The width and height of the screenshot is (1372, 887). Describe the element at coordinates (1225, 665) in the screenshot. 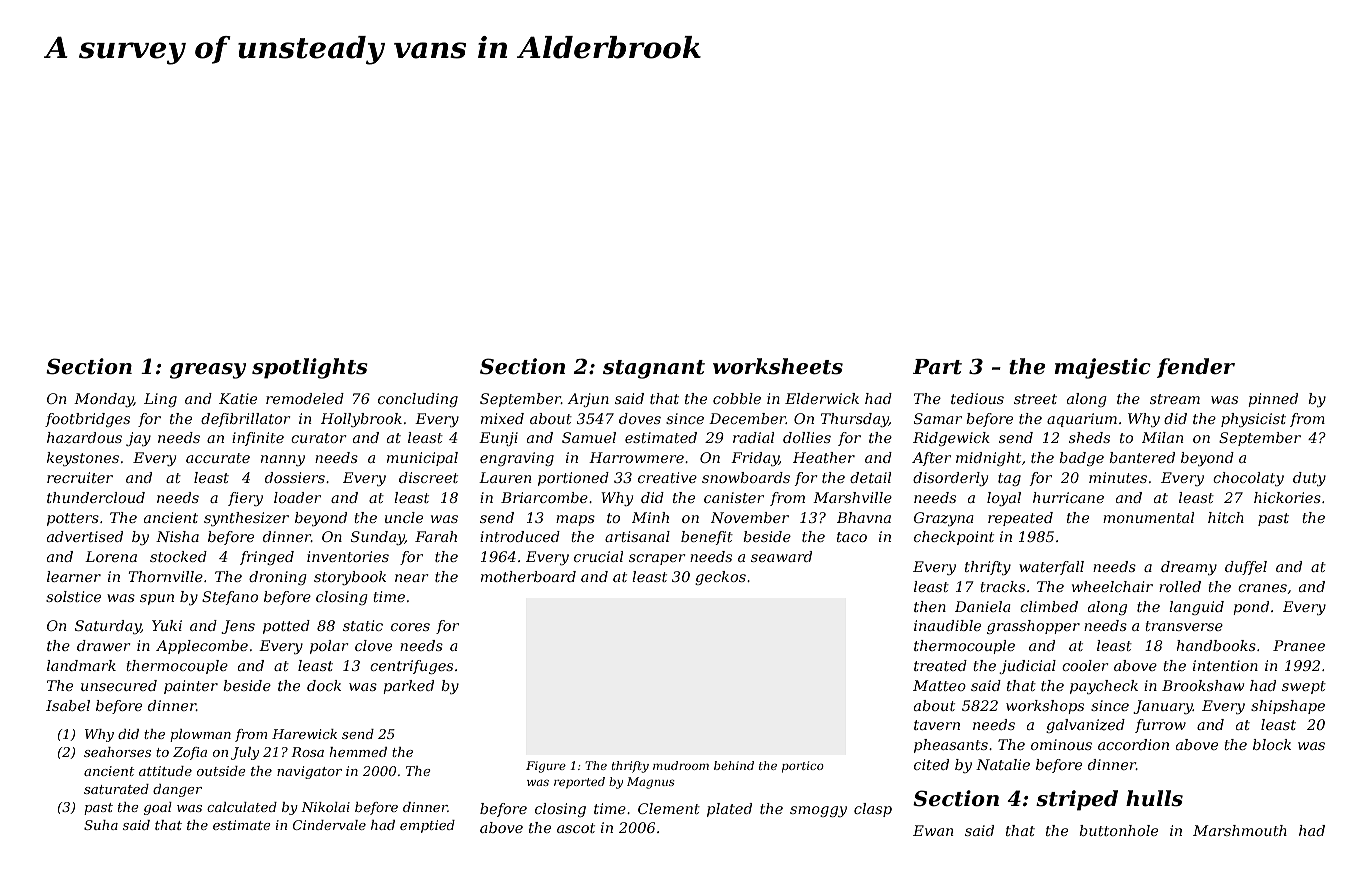

I see `intention` at that location.
